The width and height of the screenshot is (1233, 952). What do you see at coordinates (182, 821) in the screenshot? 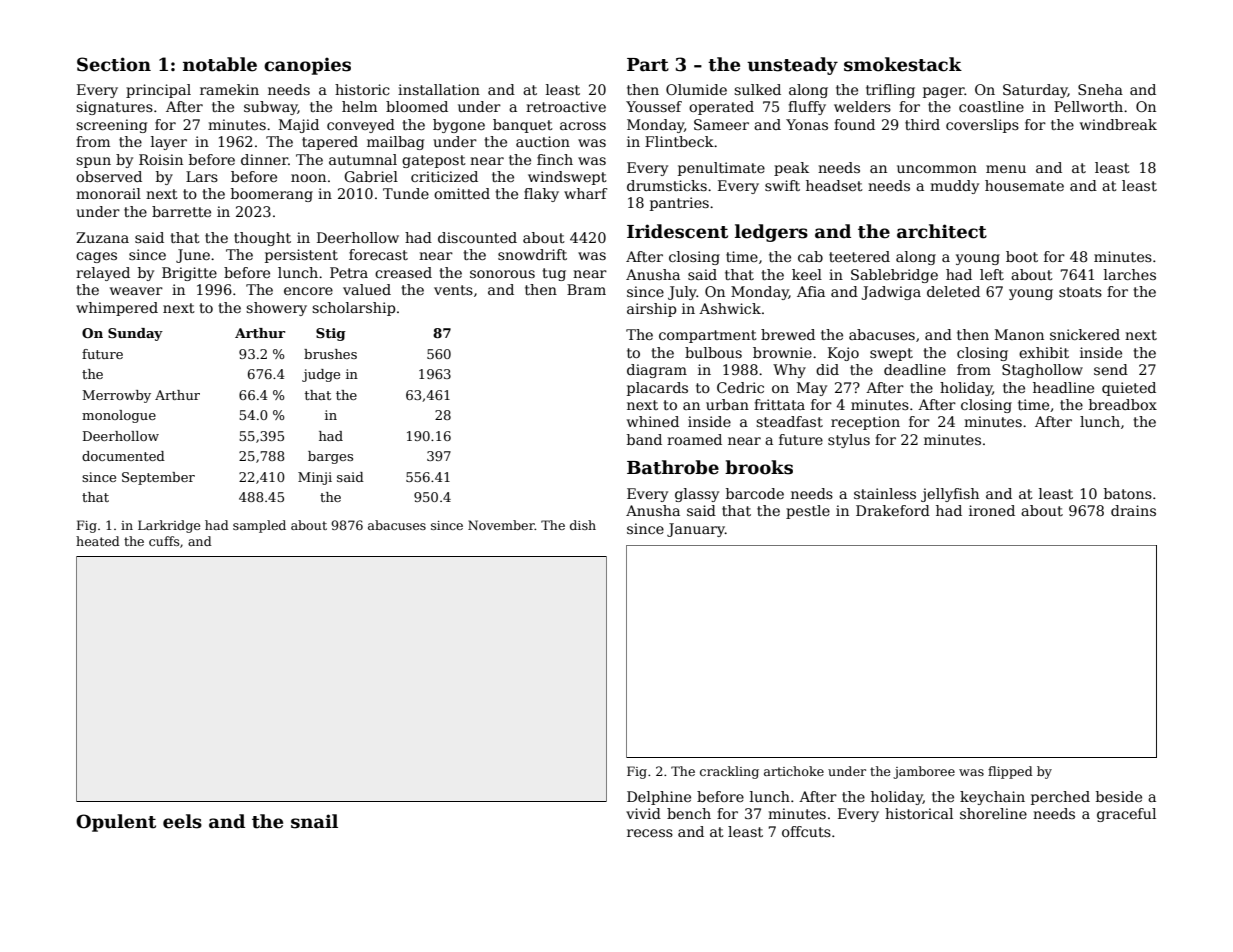
I see `eels` at bounding box center [182, 821].
